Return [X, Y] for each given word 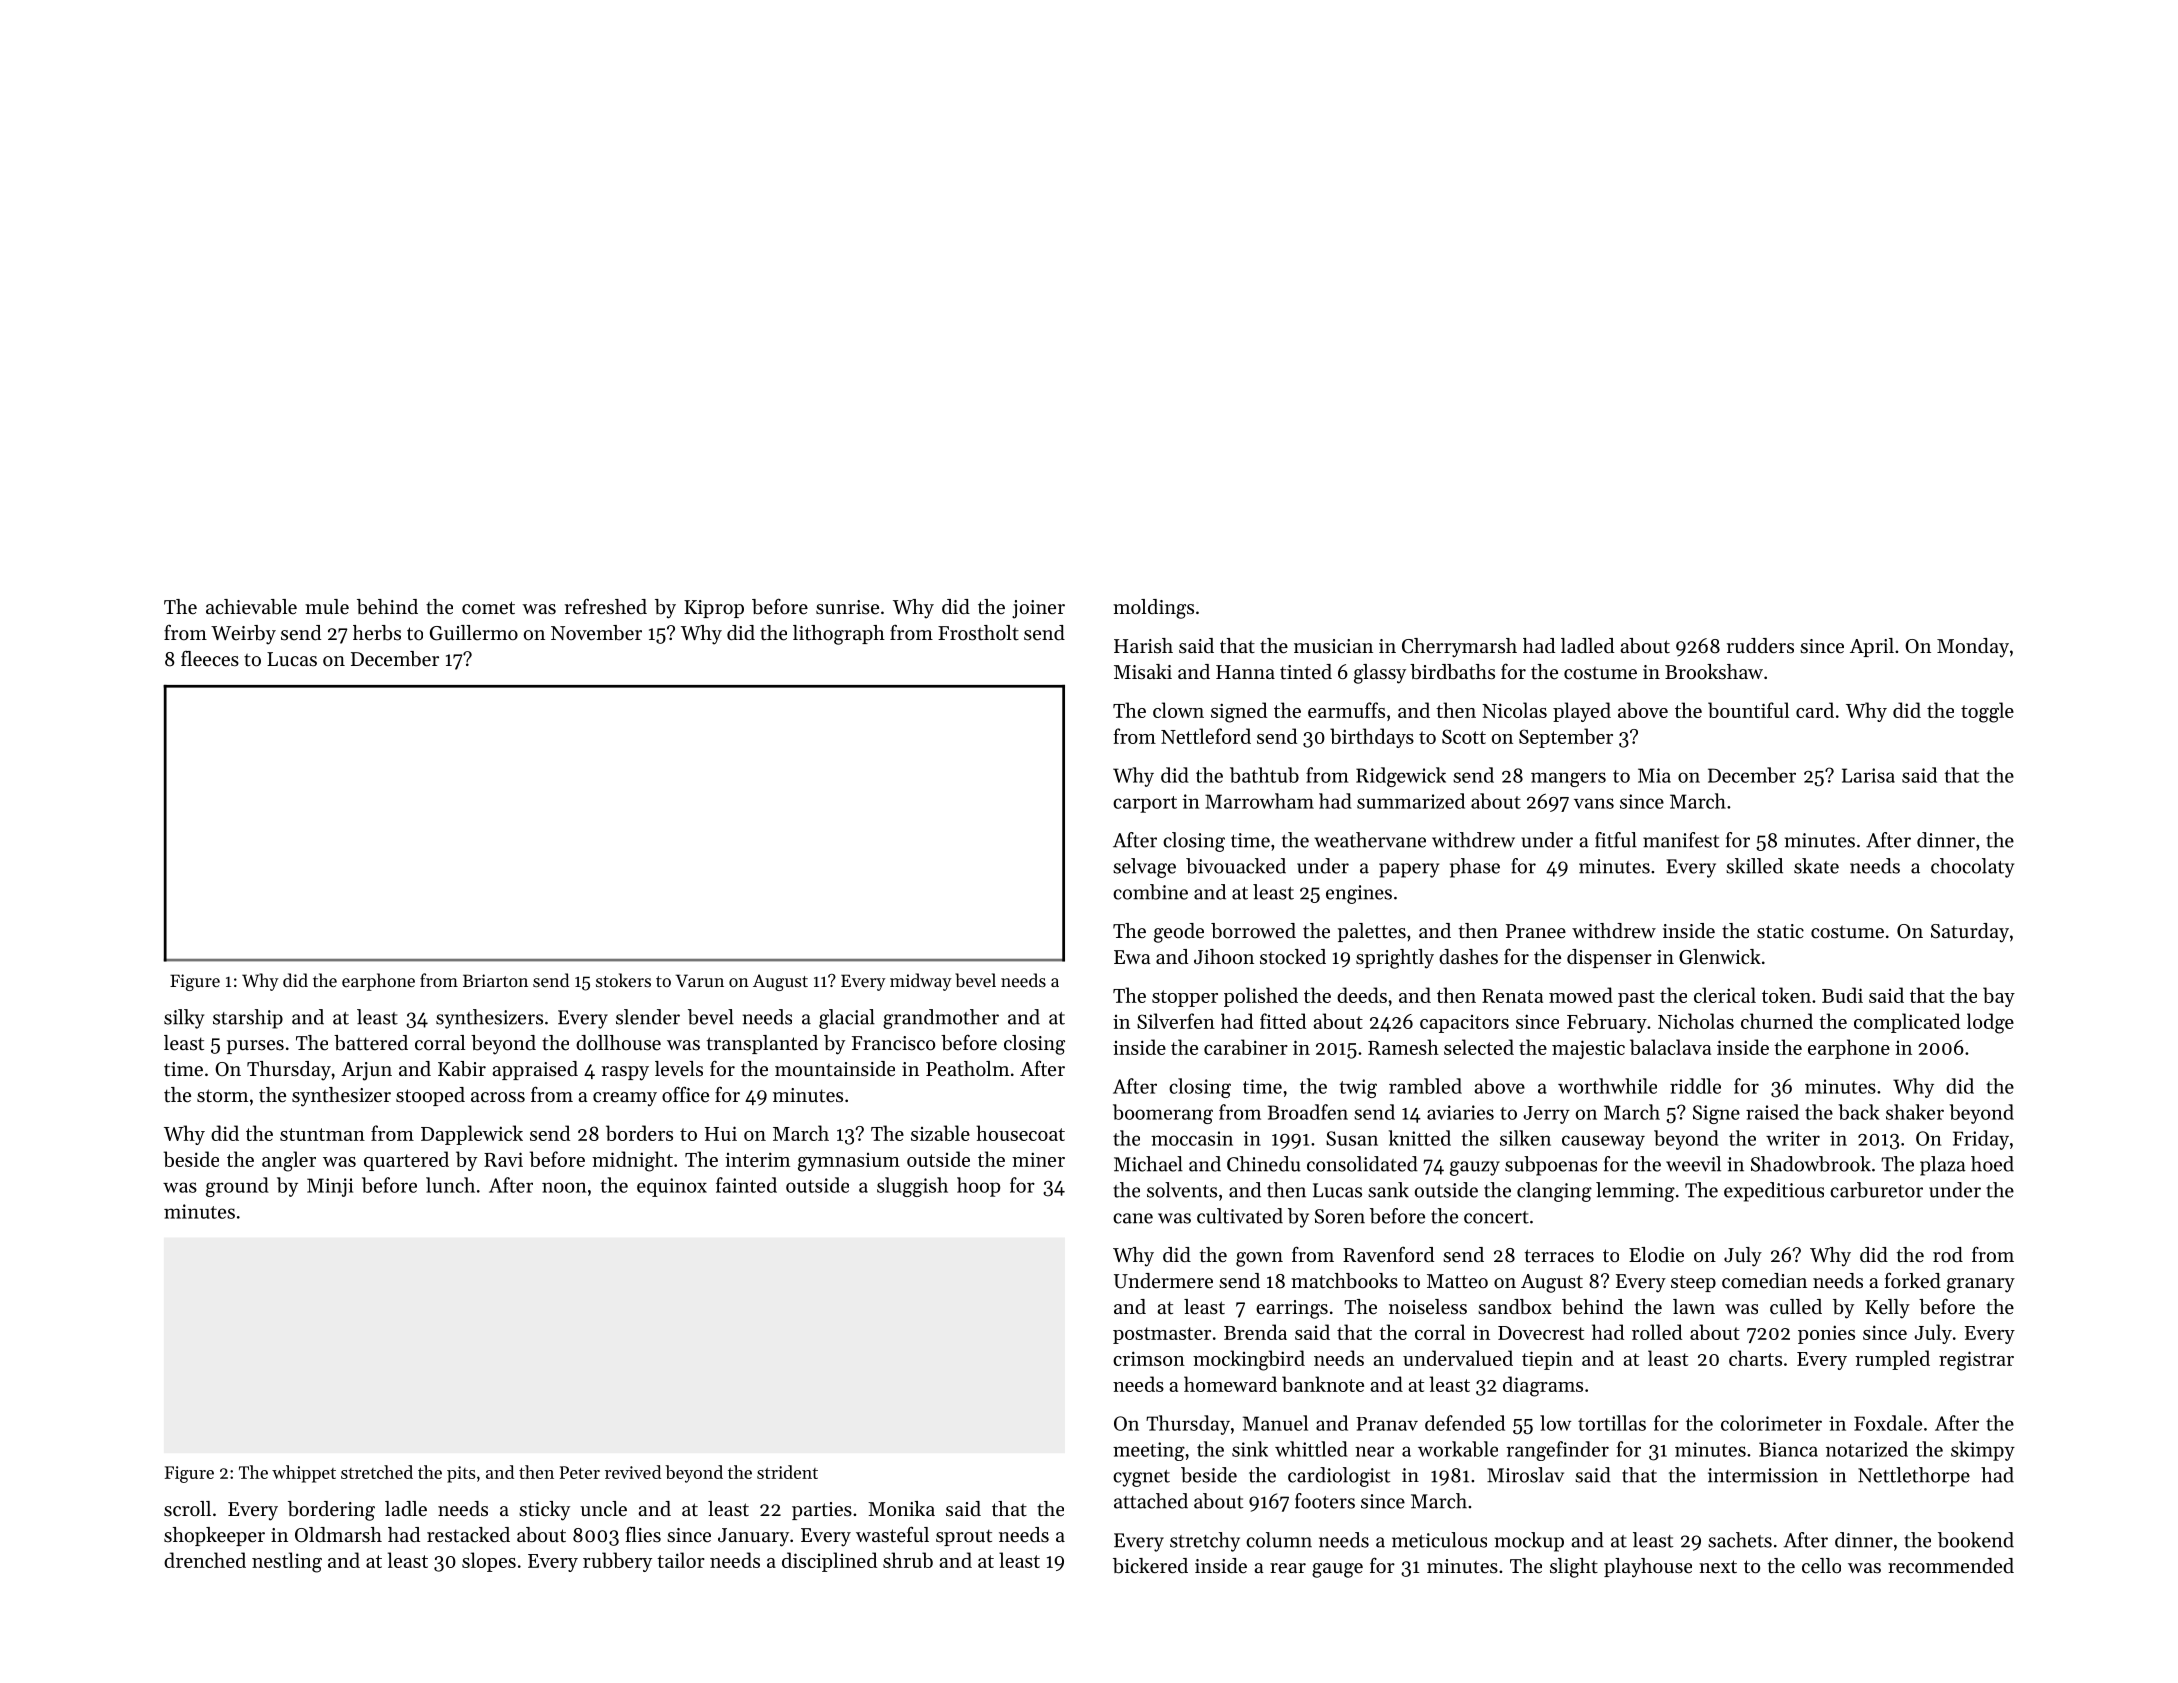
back [1858, 1112]
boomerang [1163, 1114]
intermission [1763, 1475]
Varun [699, 980]
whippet [304, 1474]
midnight [632, 1161]
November [596, 633]
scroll [187, 1509]
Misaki [1143, 671]
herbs [377, 633]
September [1566, 738]
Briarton [495, 980]
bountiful [1748, 710]
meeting [1149, 1451]
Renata [1512, 996]
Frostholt [978, 632]
